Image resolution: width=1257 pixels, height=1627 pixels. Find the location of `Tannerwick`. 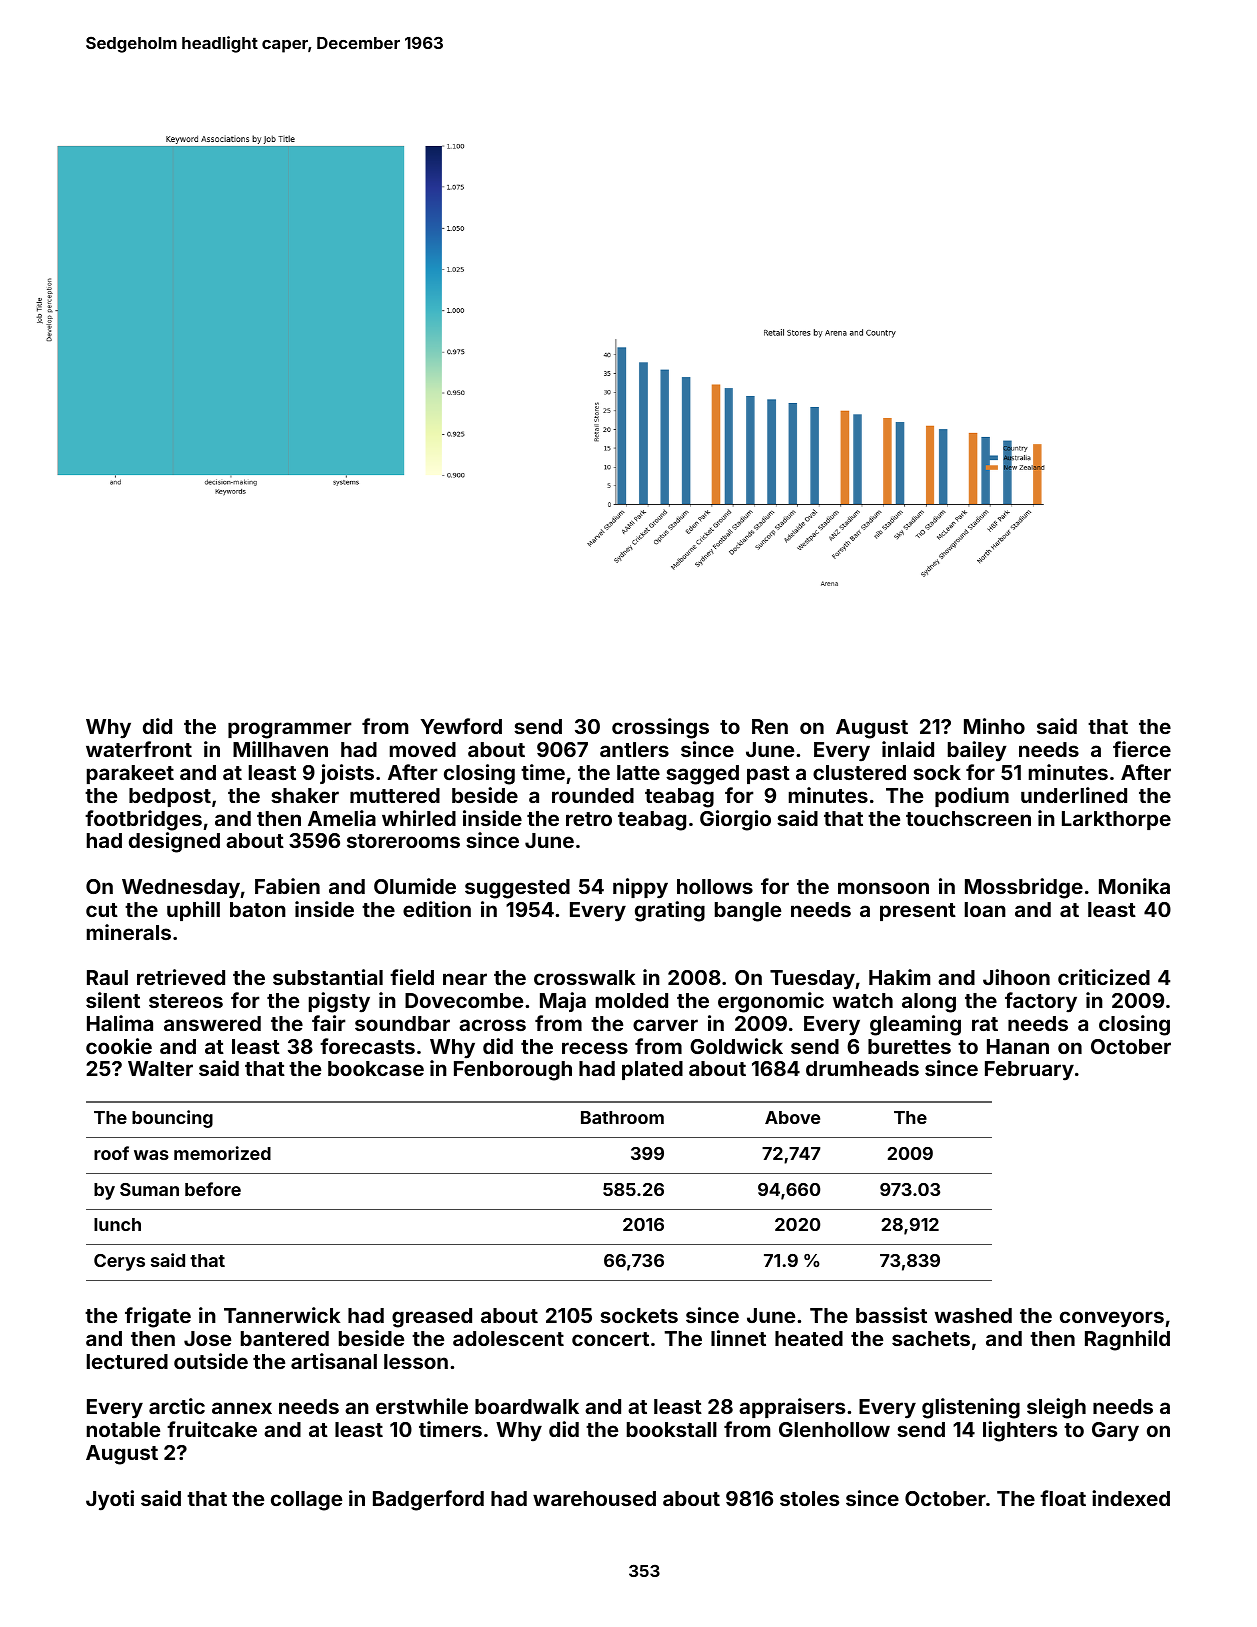

Tannerwick is located at coordinates (282, 1315).
